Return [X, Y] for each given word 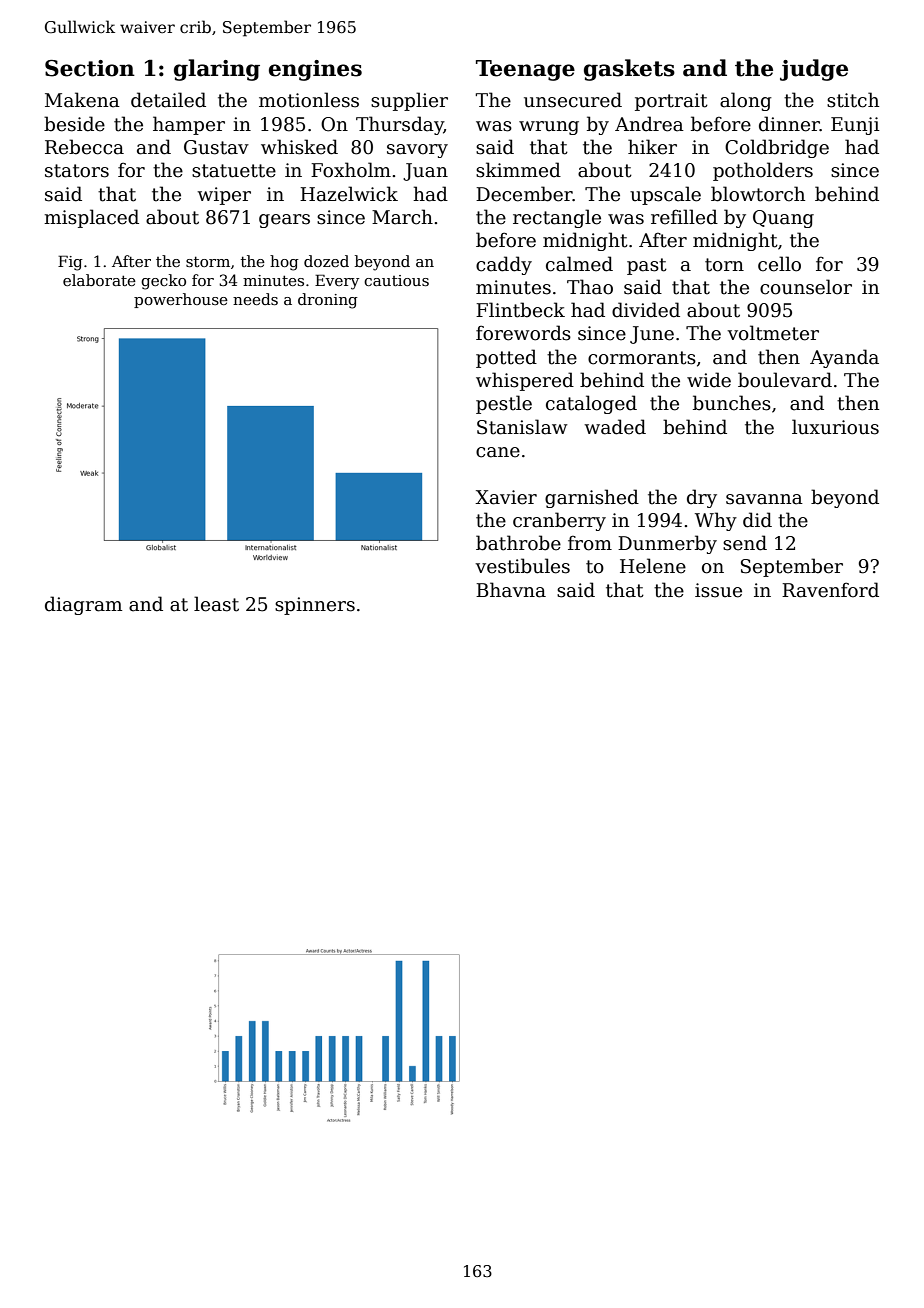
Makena [82, 100]
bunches [732, 403]
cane [498, 452]
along [746, 101]
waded [615, 427]
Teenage [525, 70]
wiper [224, 196]
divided [646, 310]
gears [284, 221]
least [216, 604]
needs [255, 299]
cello [779, 264]
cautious [396, 280]
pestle [504, 404]
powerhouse [181, 300]
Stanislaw [522, 427]
